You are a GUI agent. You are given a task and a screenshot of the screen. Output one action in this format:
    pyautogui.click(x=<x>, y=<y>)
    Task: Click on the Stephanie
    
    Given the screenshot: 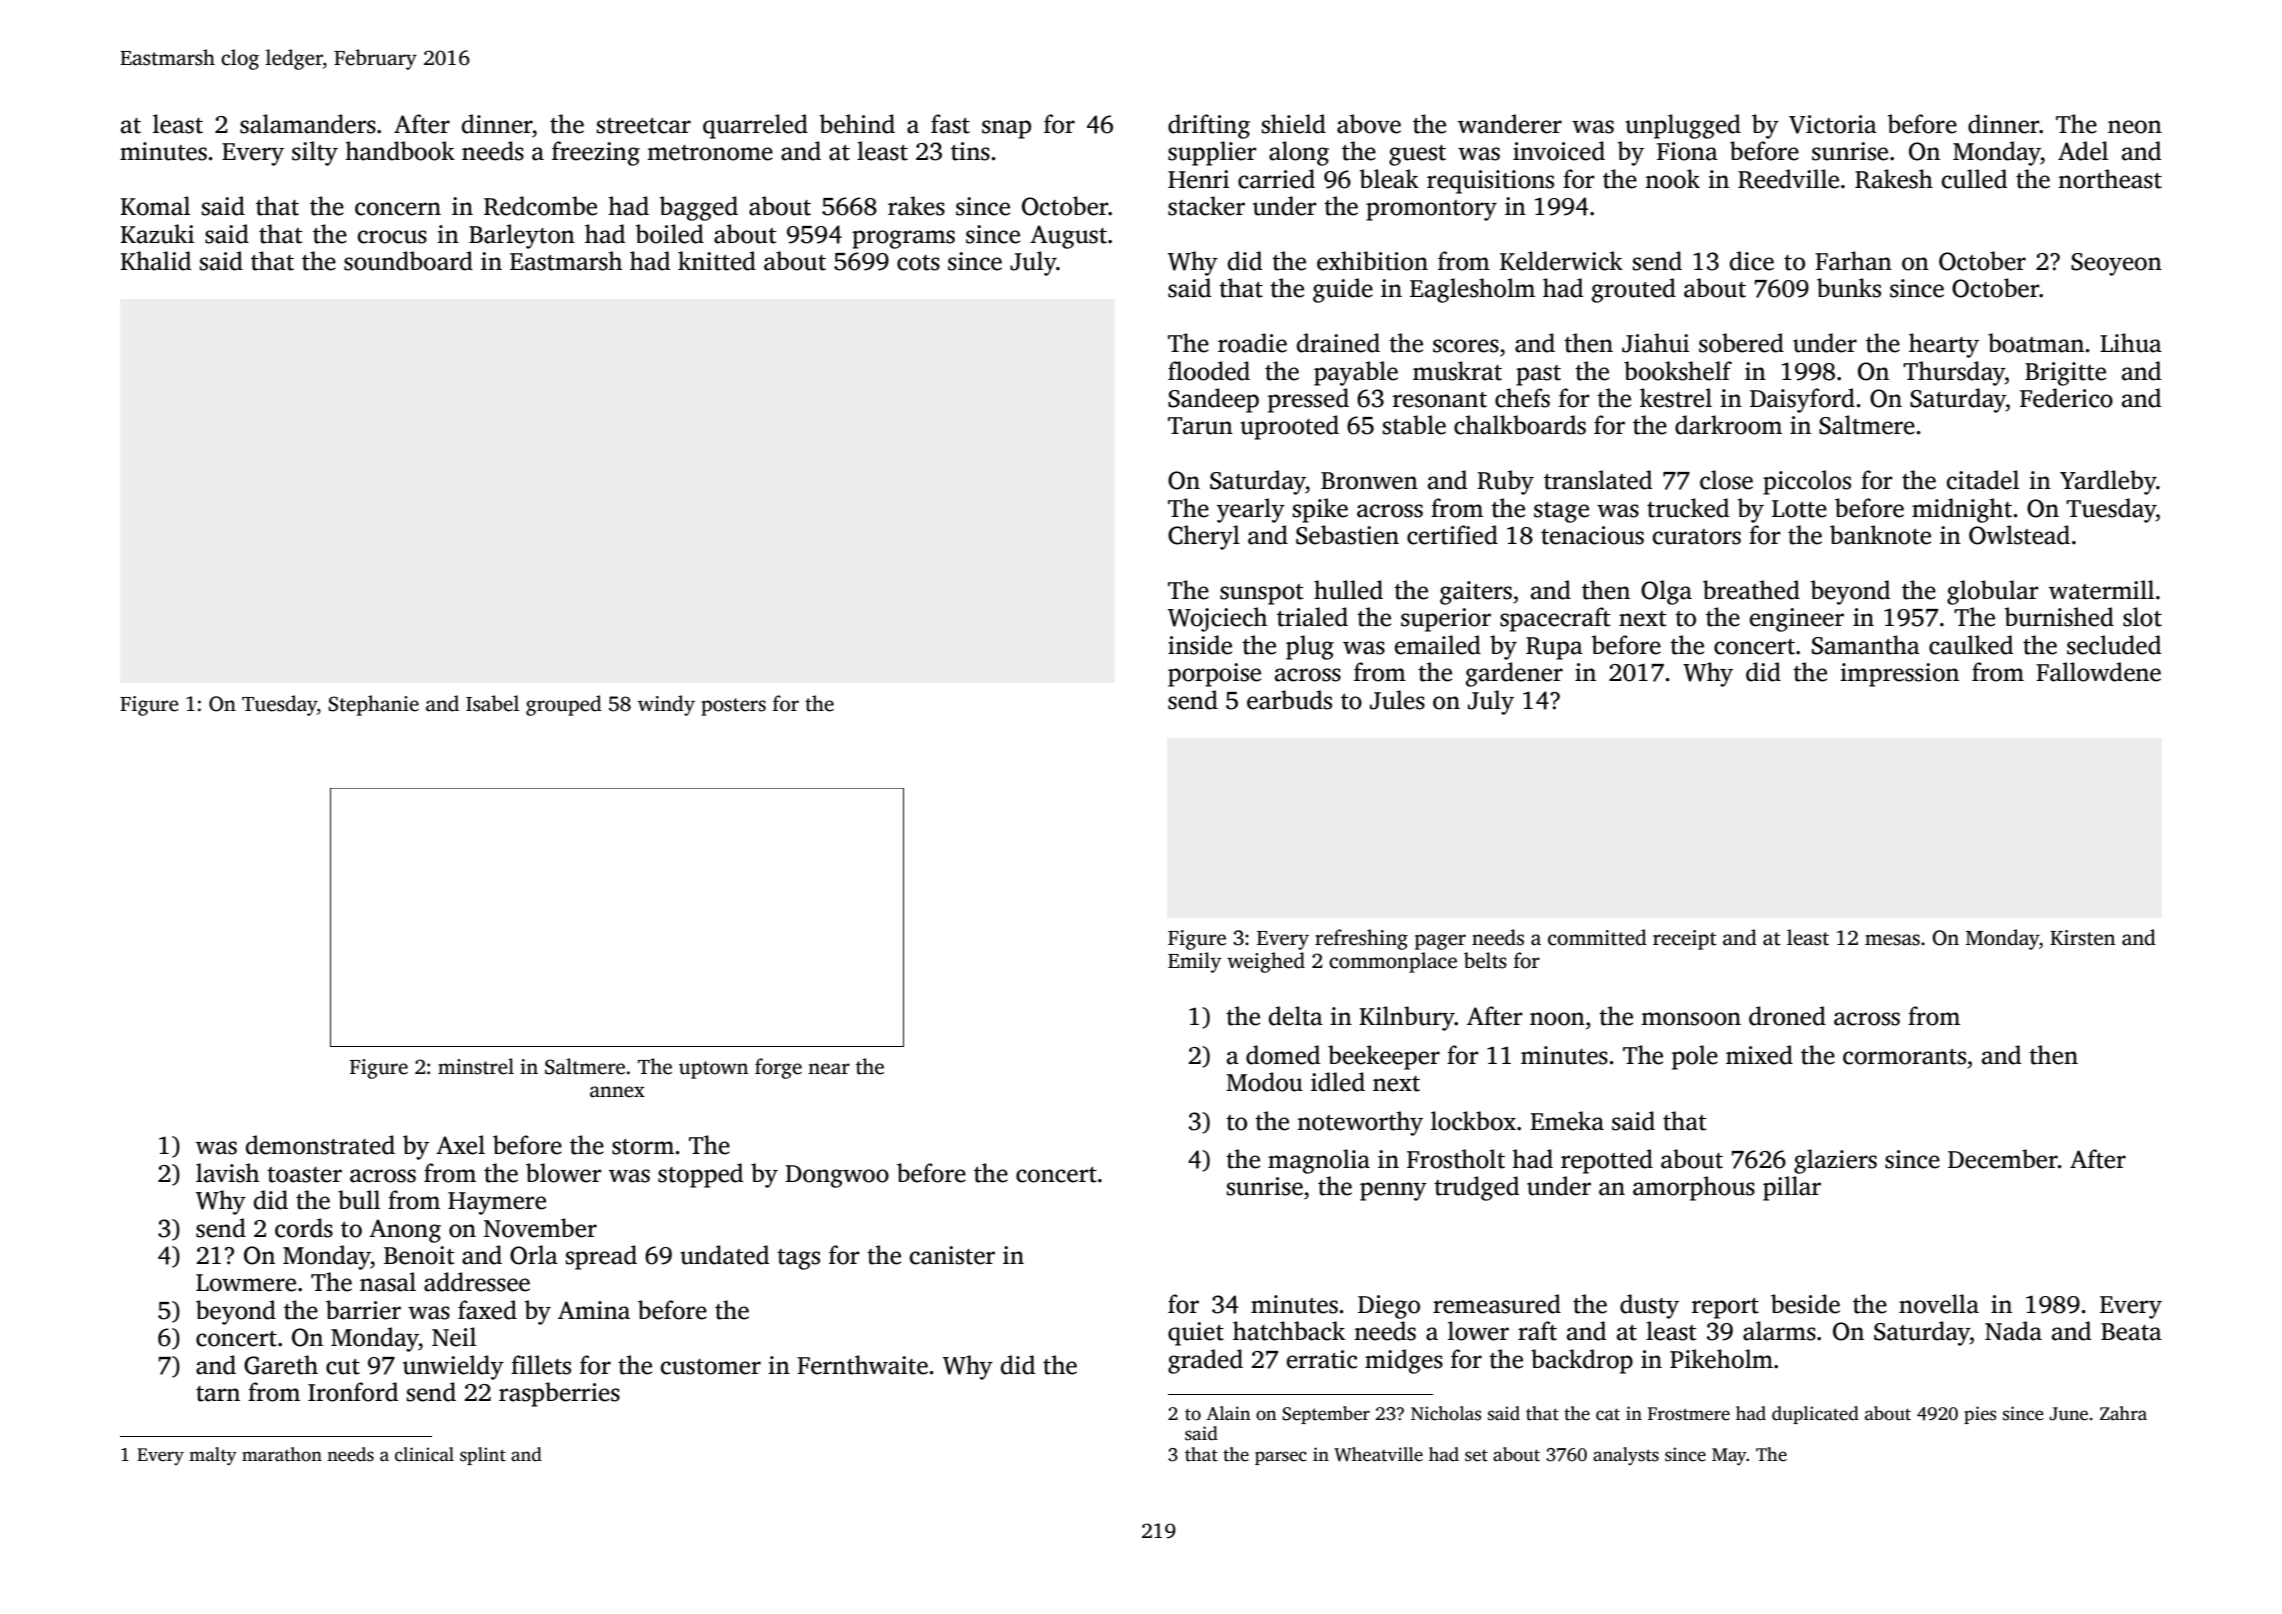 What is the action you would take?
    pyautogui.click(x=373, y=705)
